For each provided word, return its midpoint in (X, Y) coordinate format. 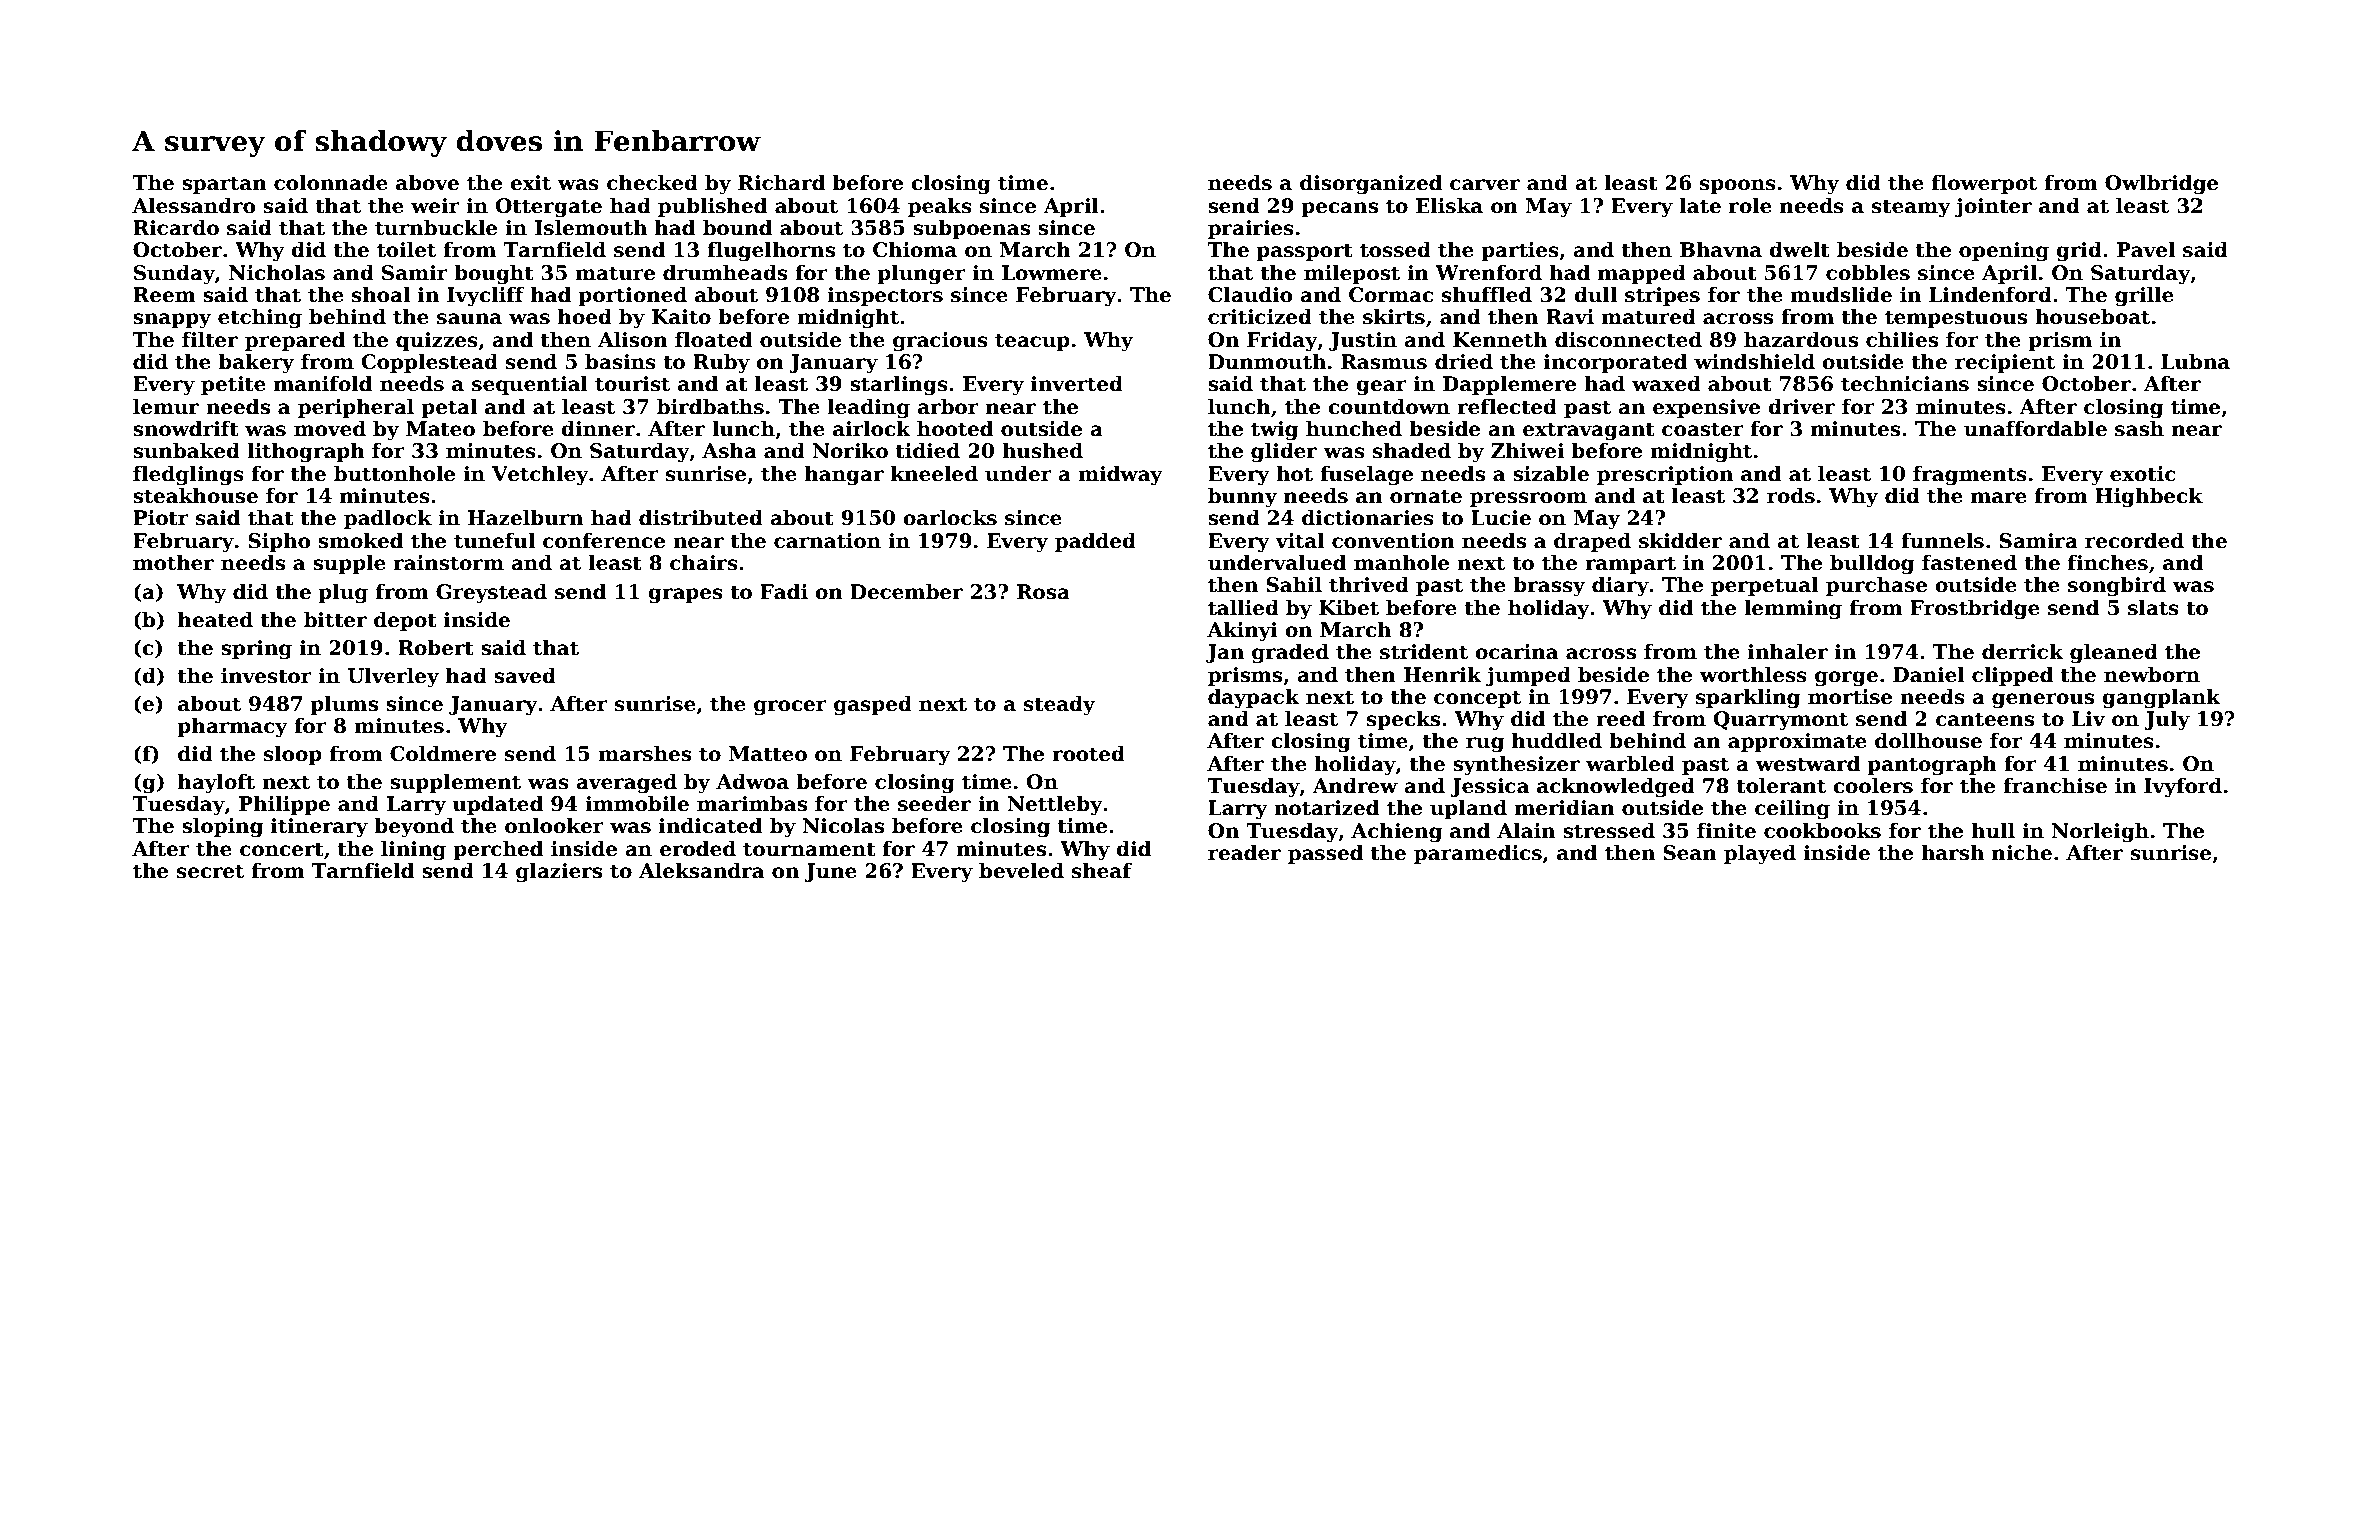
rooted (1088, 753)
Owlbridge (2161, 184)
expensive (1706, 408)
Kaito (681, 317)
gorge (1846, 679)
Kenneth (1500, 339)
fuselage (1366, 475)
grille (2144, 296)
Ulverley (393, 677)
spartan (224, 185)
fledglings (188, 475)
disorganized (1371, 184)
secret (210, 871)
